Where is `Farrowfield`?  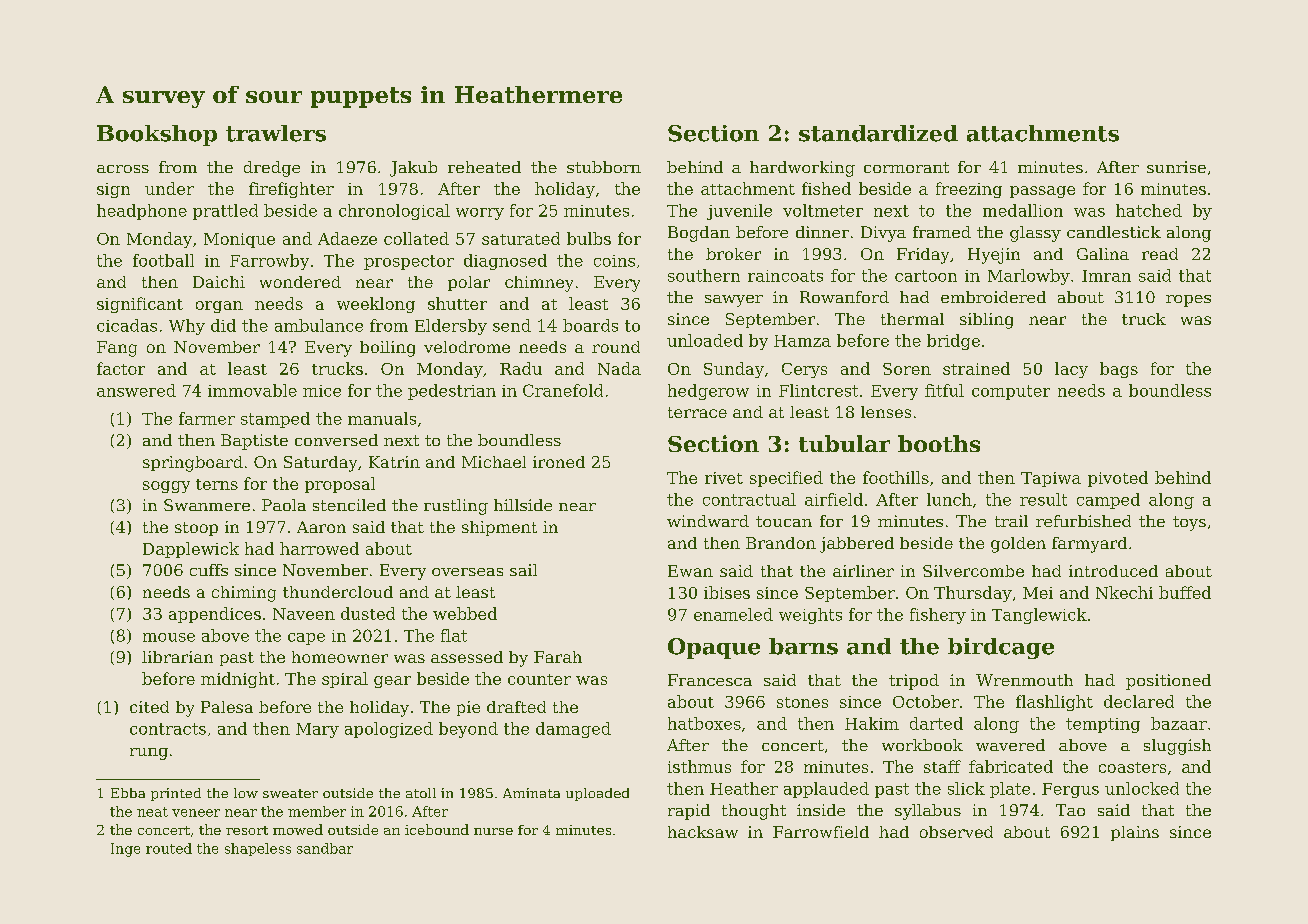
Farrowfield is located at coordinates (821, 832).
